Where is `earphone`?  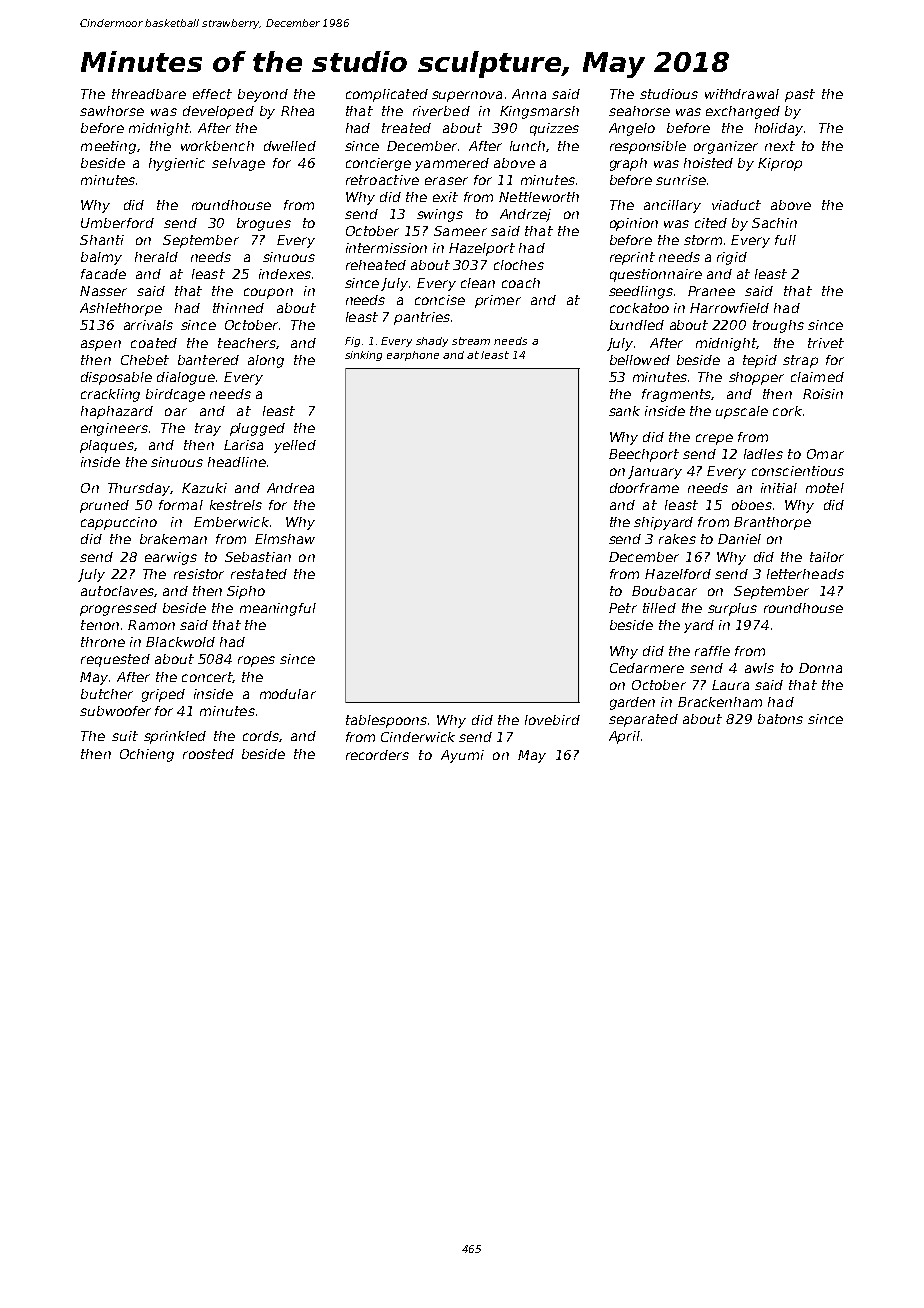 earphone is located at coordinates (413, 356).
